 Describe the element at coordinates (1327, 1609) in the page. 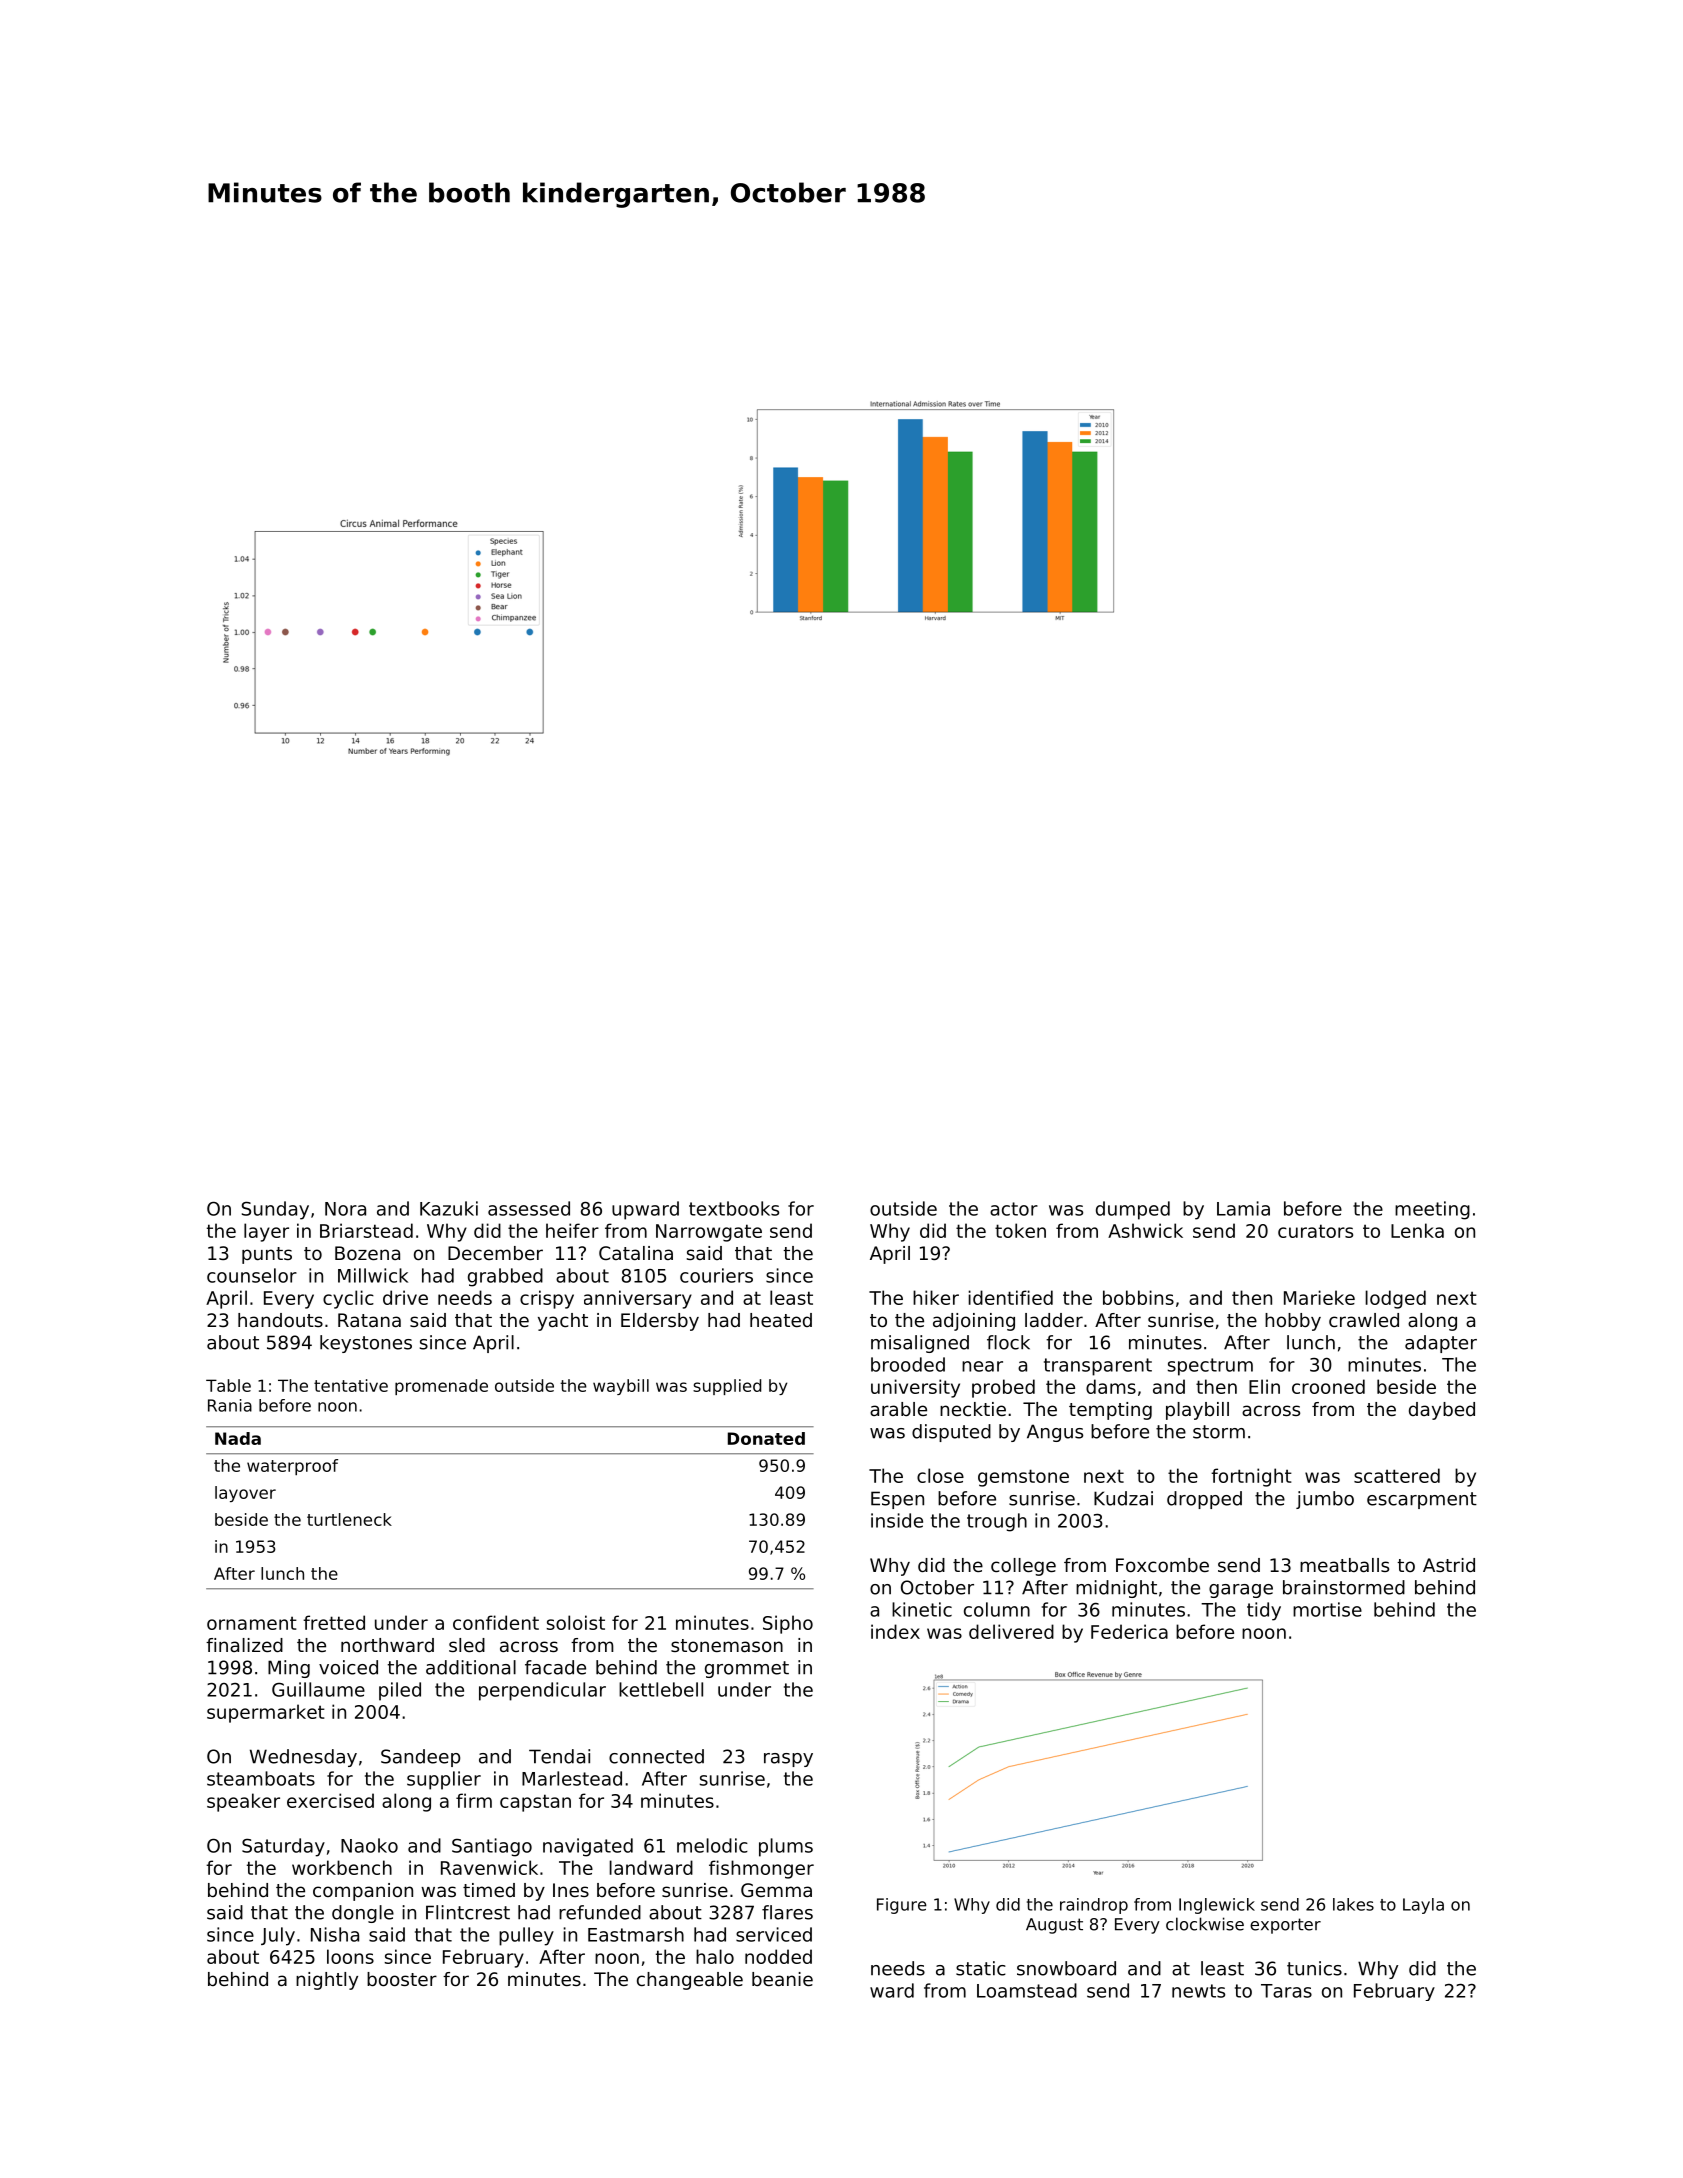

I see `mortise` at that location.
